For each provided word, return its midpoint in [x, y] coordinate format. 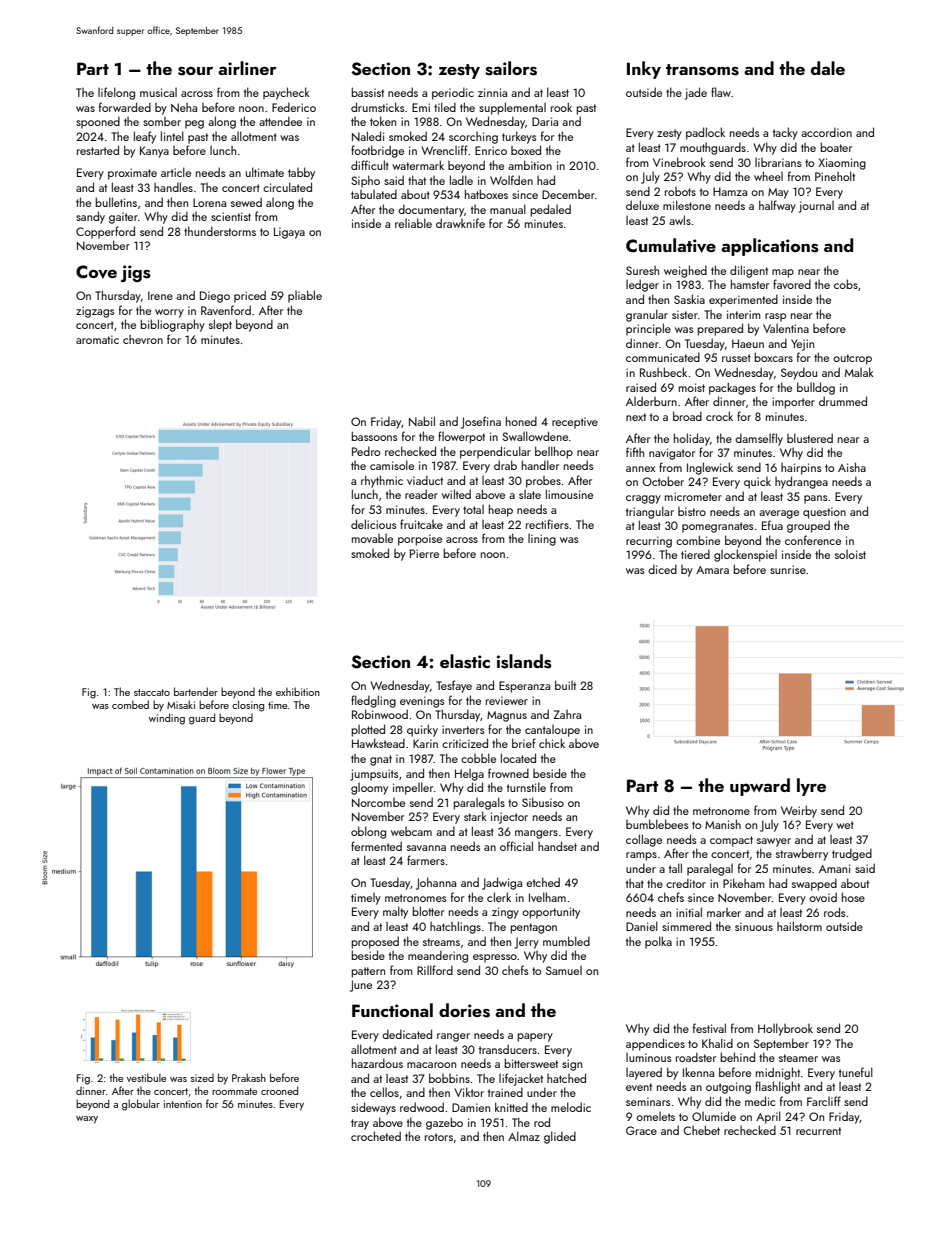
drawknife [460, 223]
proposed [375, 942]
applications [770, 247]
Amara [712, 570]
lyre [811, 787]
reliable [413, 223]
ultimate [265, 172]
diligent [749, 271]
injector [509, 818]
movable [372, 538]
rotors [439, 1137]
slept [220, 325]
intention [183, 1104]
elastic [465, 661]
